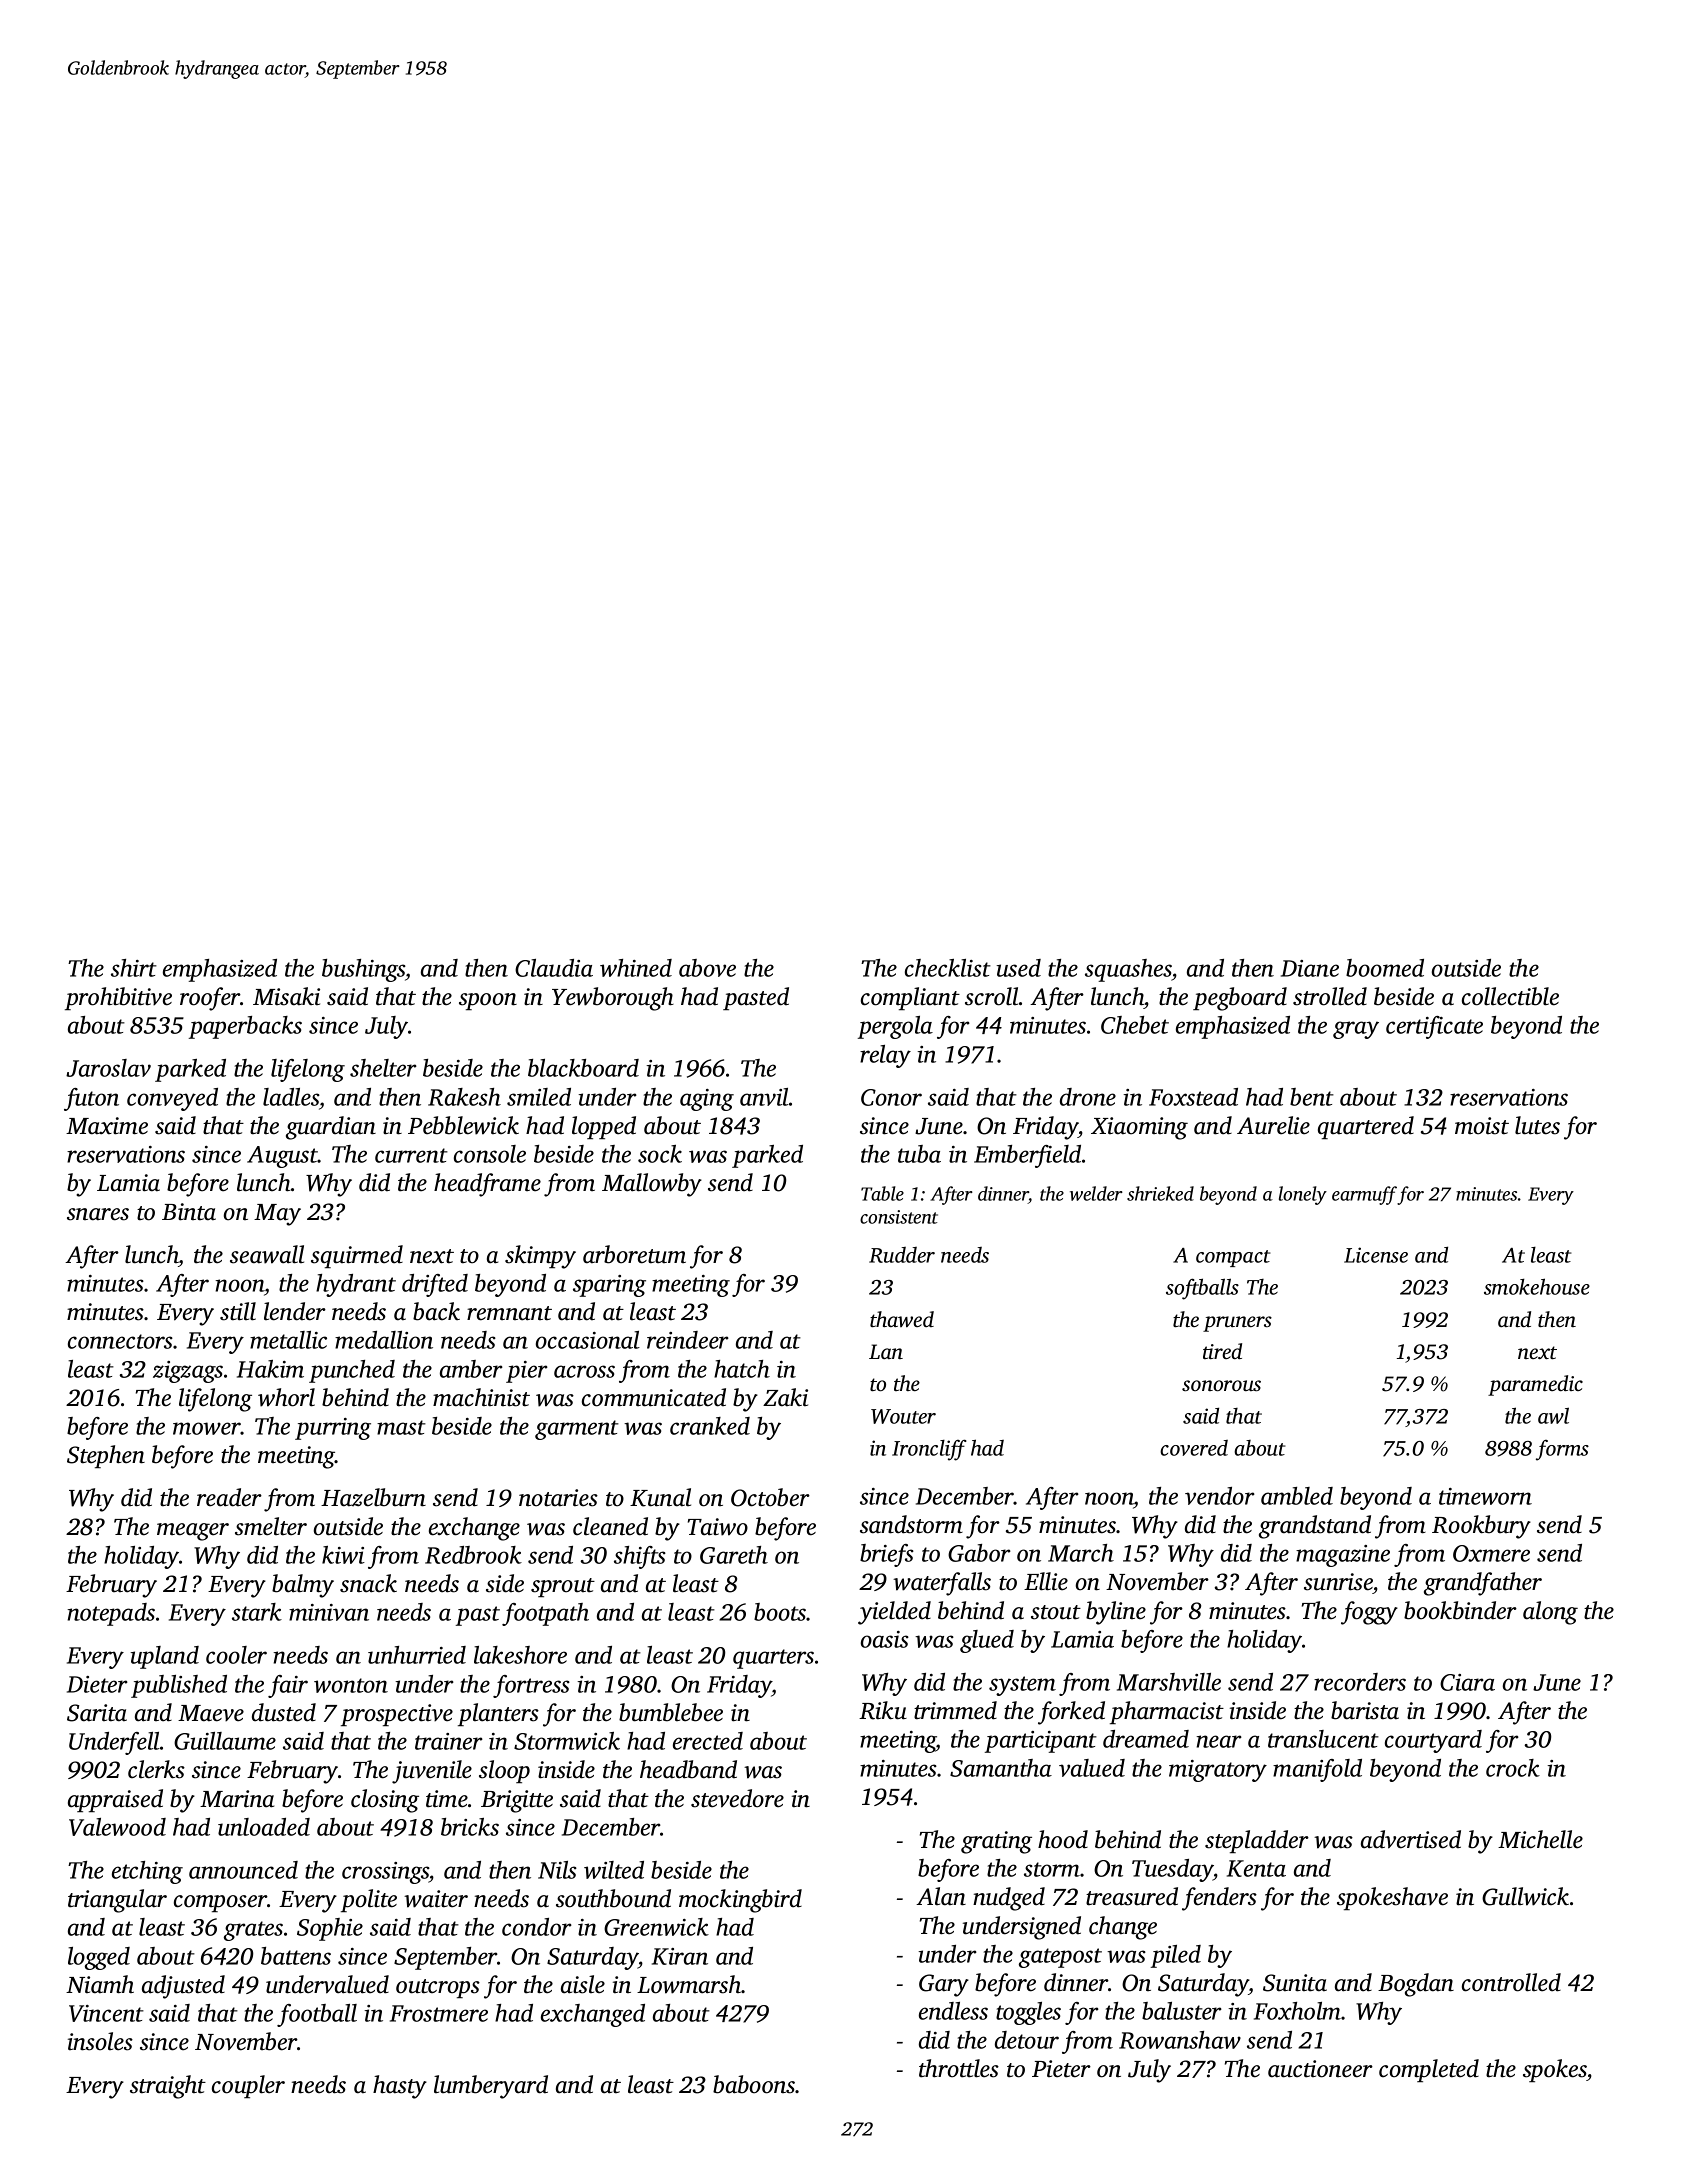  I want to click on above, so click(707, 968).
